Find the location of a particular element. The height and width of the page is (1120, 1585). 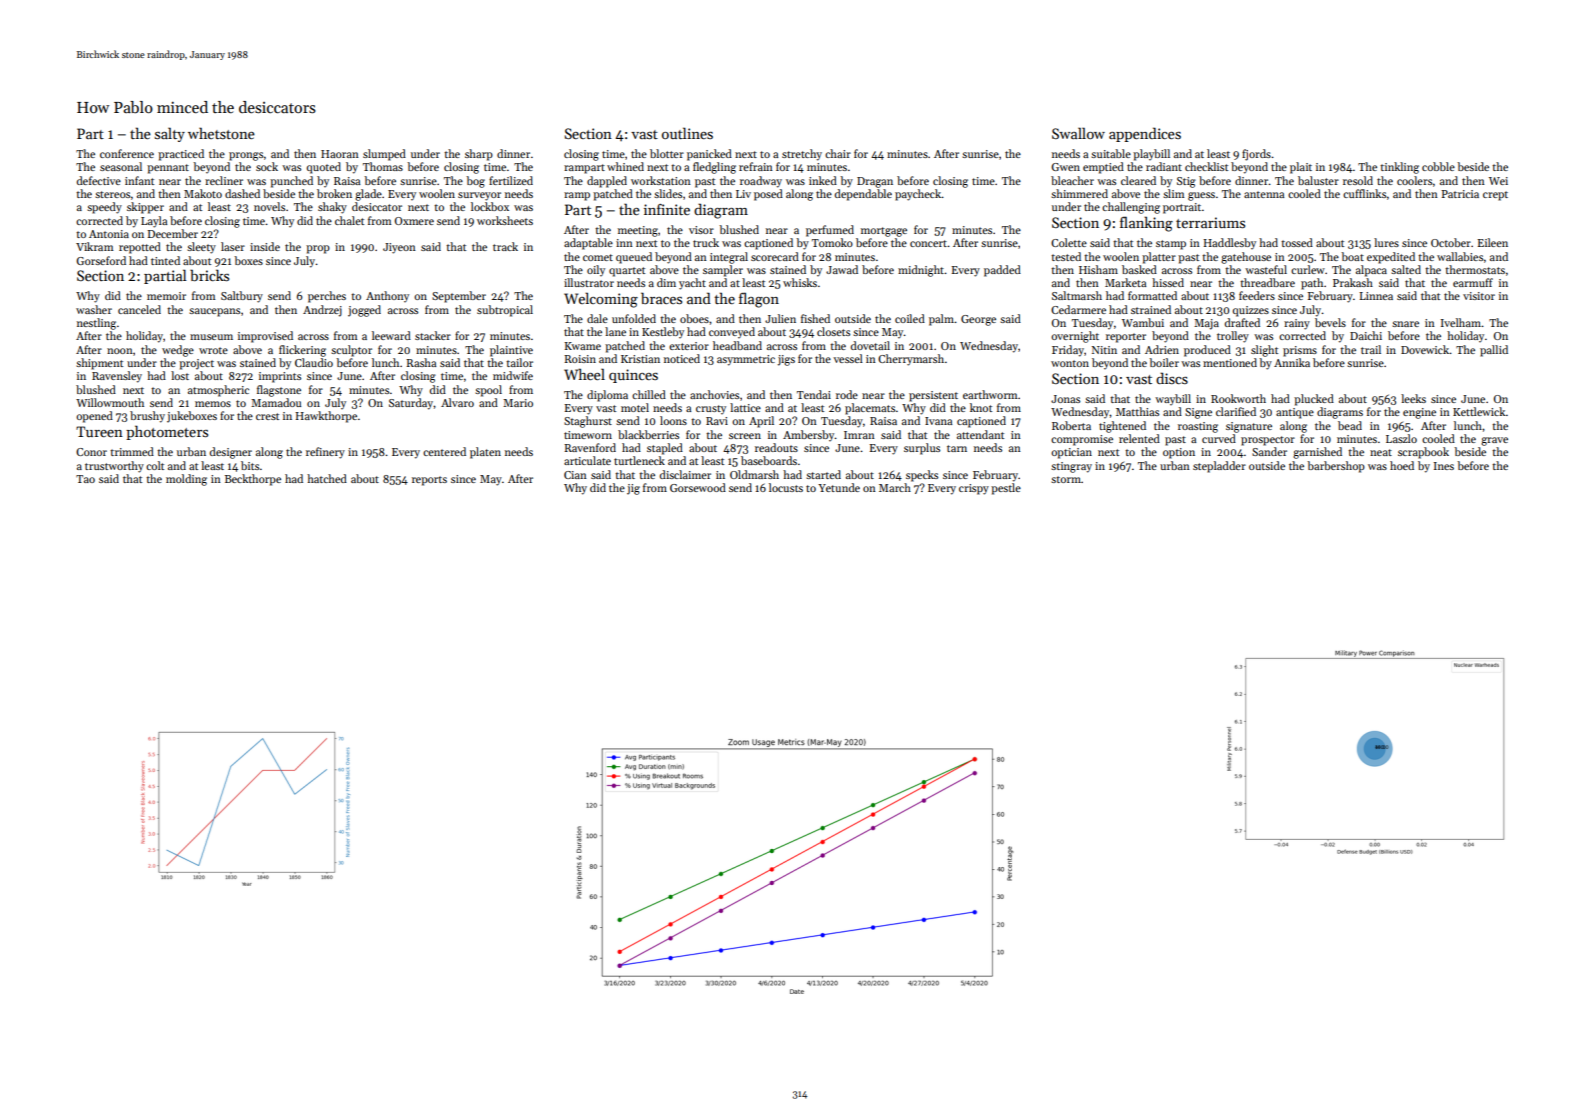

mortgage is located at coordinates (884, 232).
